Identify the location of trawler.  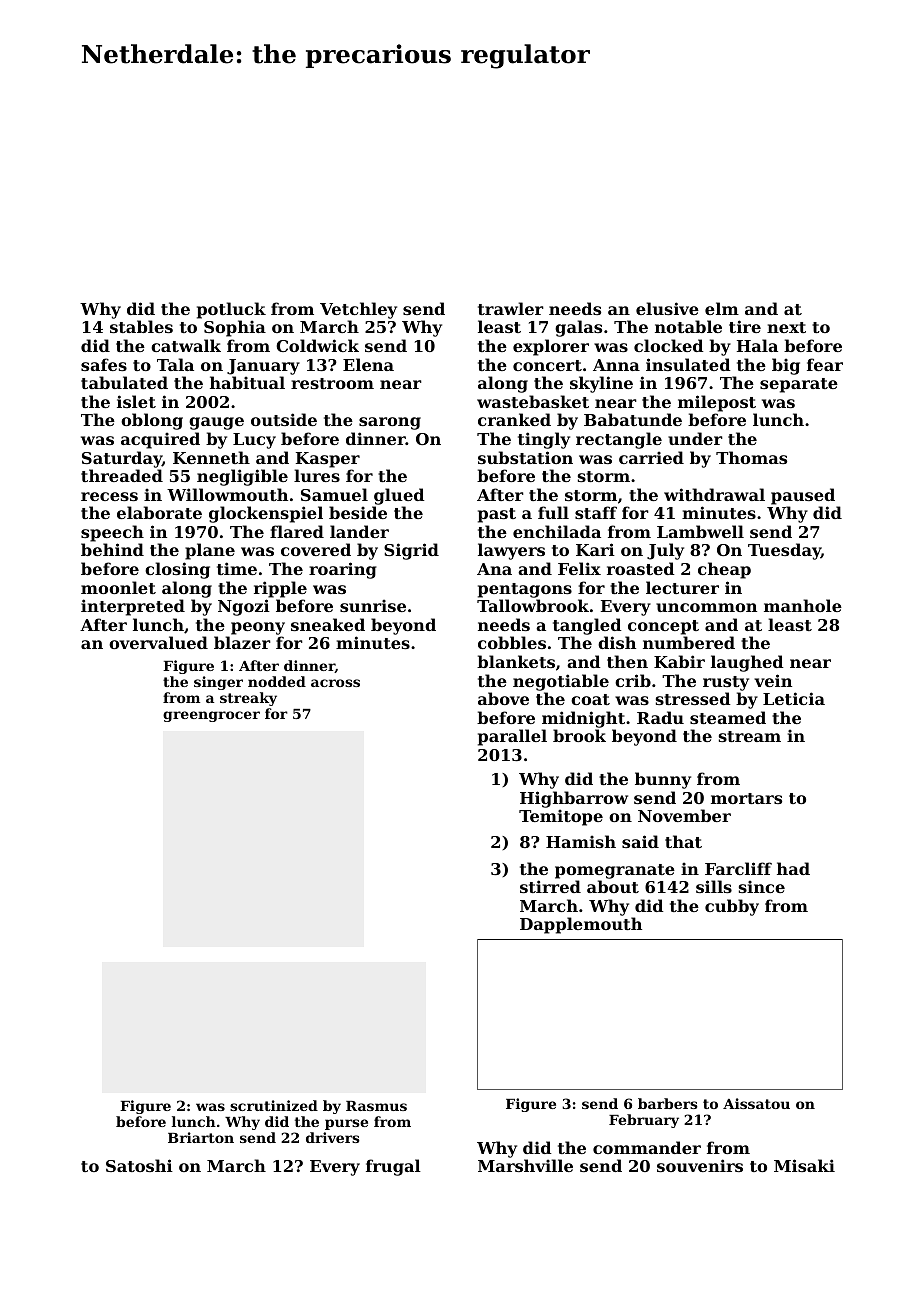
(511, 308).
